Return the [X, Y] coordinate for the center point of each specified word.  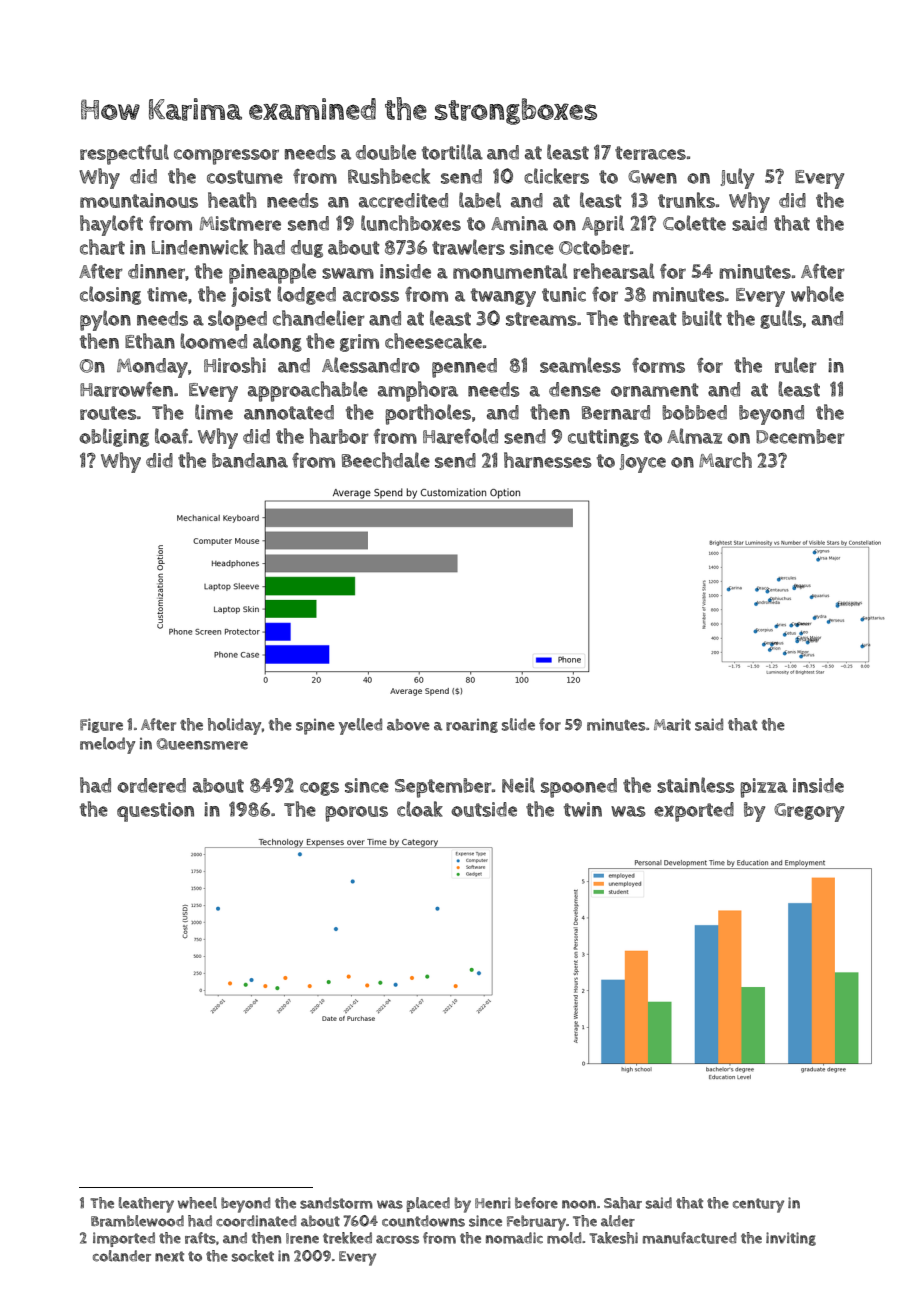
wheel [197, 1203]
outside [484, 809]
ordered [151, 785]
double [386, 152]
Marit [672, 724]
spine [315, 727]
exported [694, 812]
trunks [686, 200]
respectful [124, 154]
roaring [472, 726]
